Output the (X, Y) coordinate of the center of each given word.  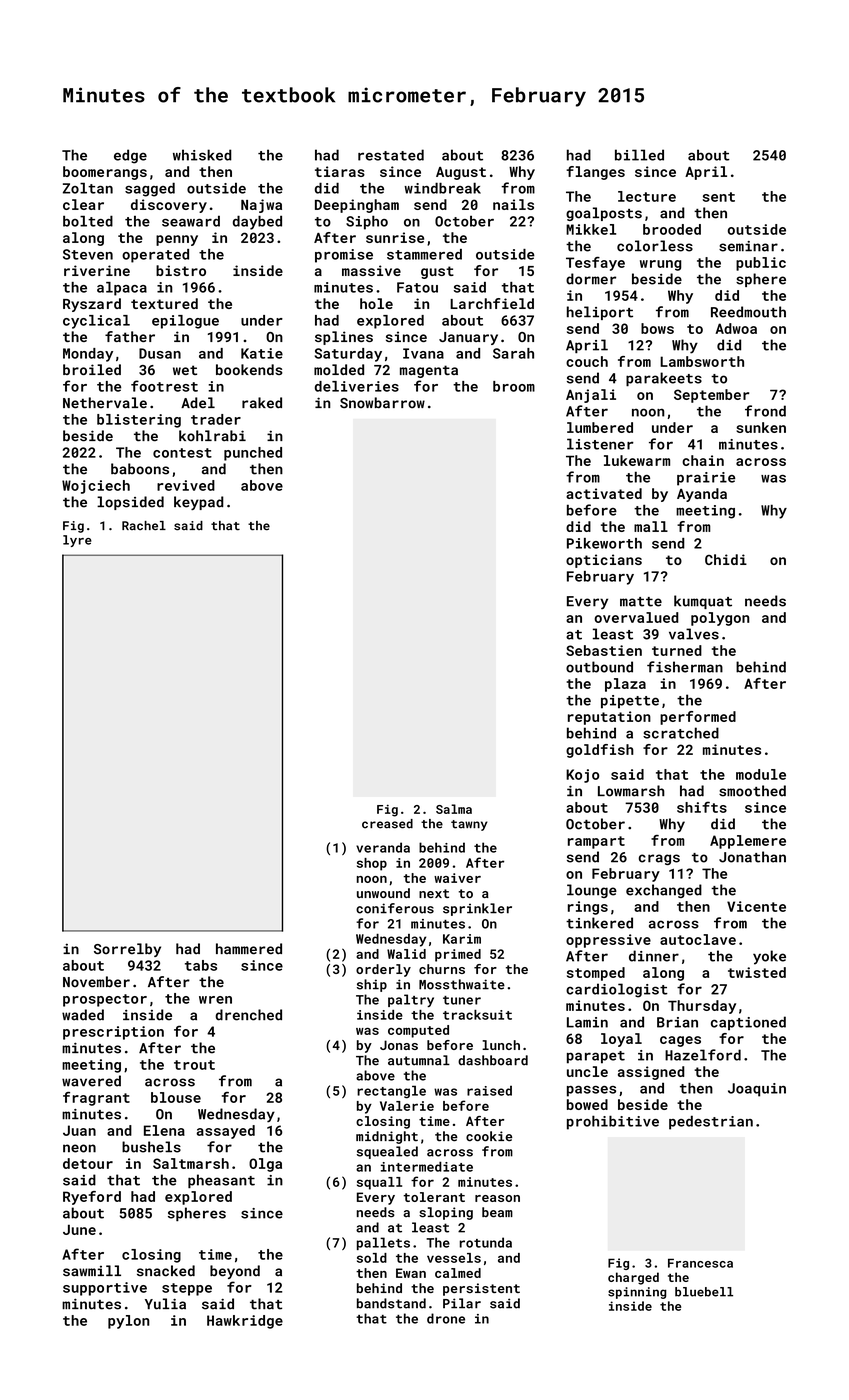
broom (514, 386)
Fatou (417, 287)
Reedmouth (748, 312)
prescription (113, 1033)
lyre (77, 541)
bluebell (704, 1292)
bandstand (391, 1303)
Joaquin (757, 1090)
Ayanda (702, 495)
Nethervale (105, 403)
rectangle (391, 1092)
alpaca (122, 289)
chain (703, 460)
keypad (199, 503)
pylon (129, 1322)
